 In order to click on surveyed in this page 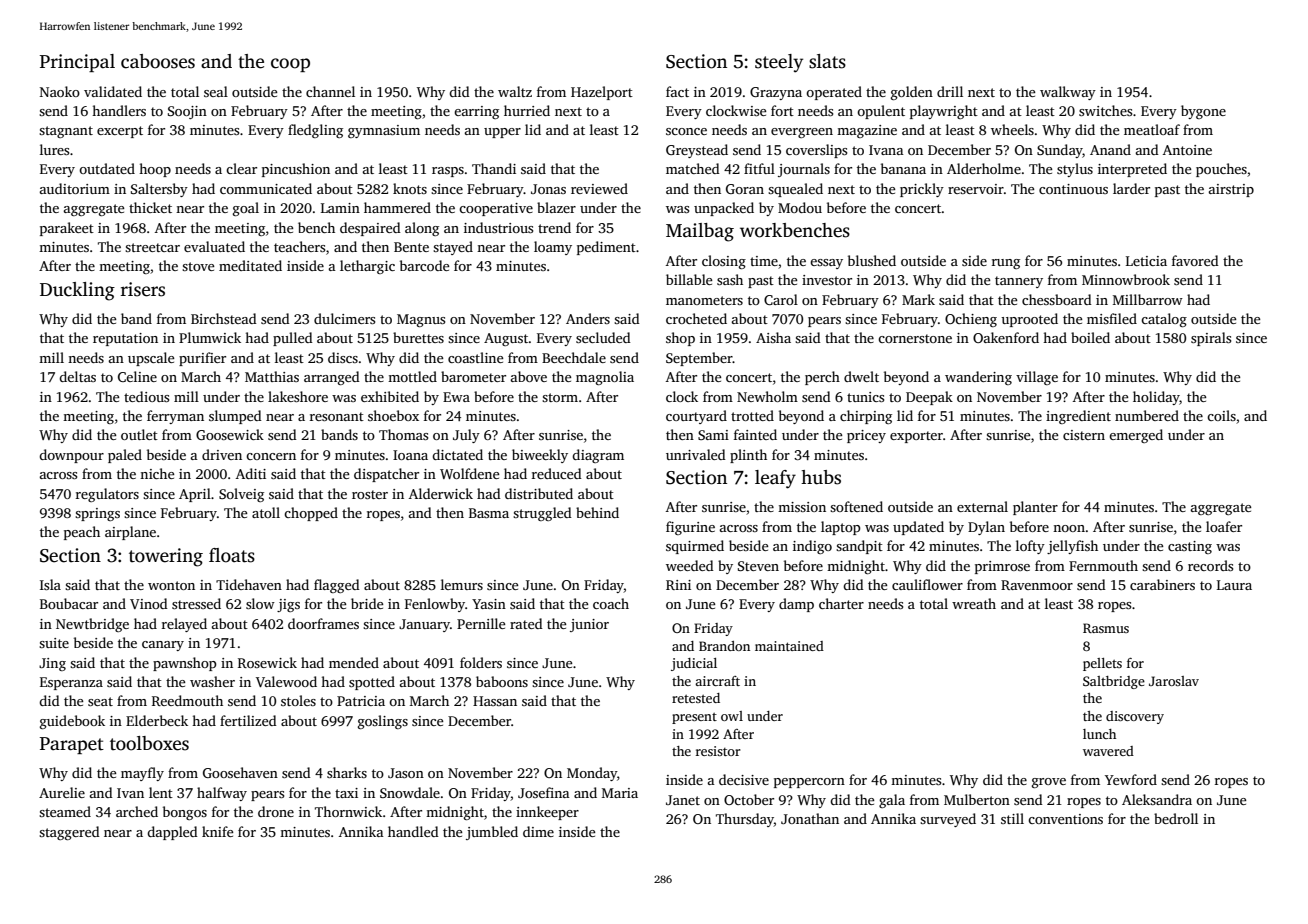, I will do `click(948, 820)`.
